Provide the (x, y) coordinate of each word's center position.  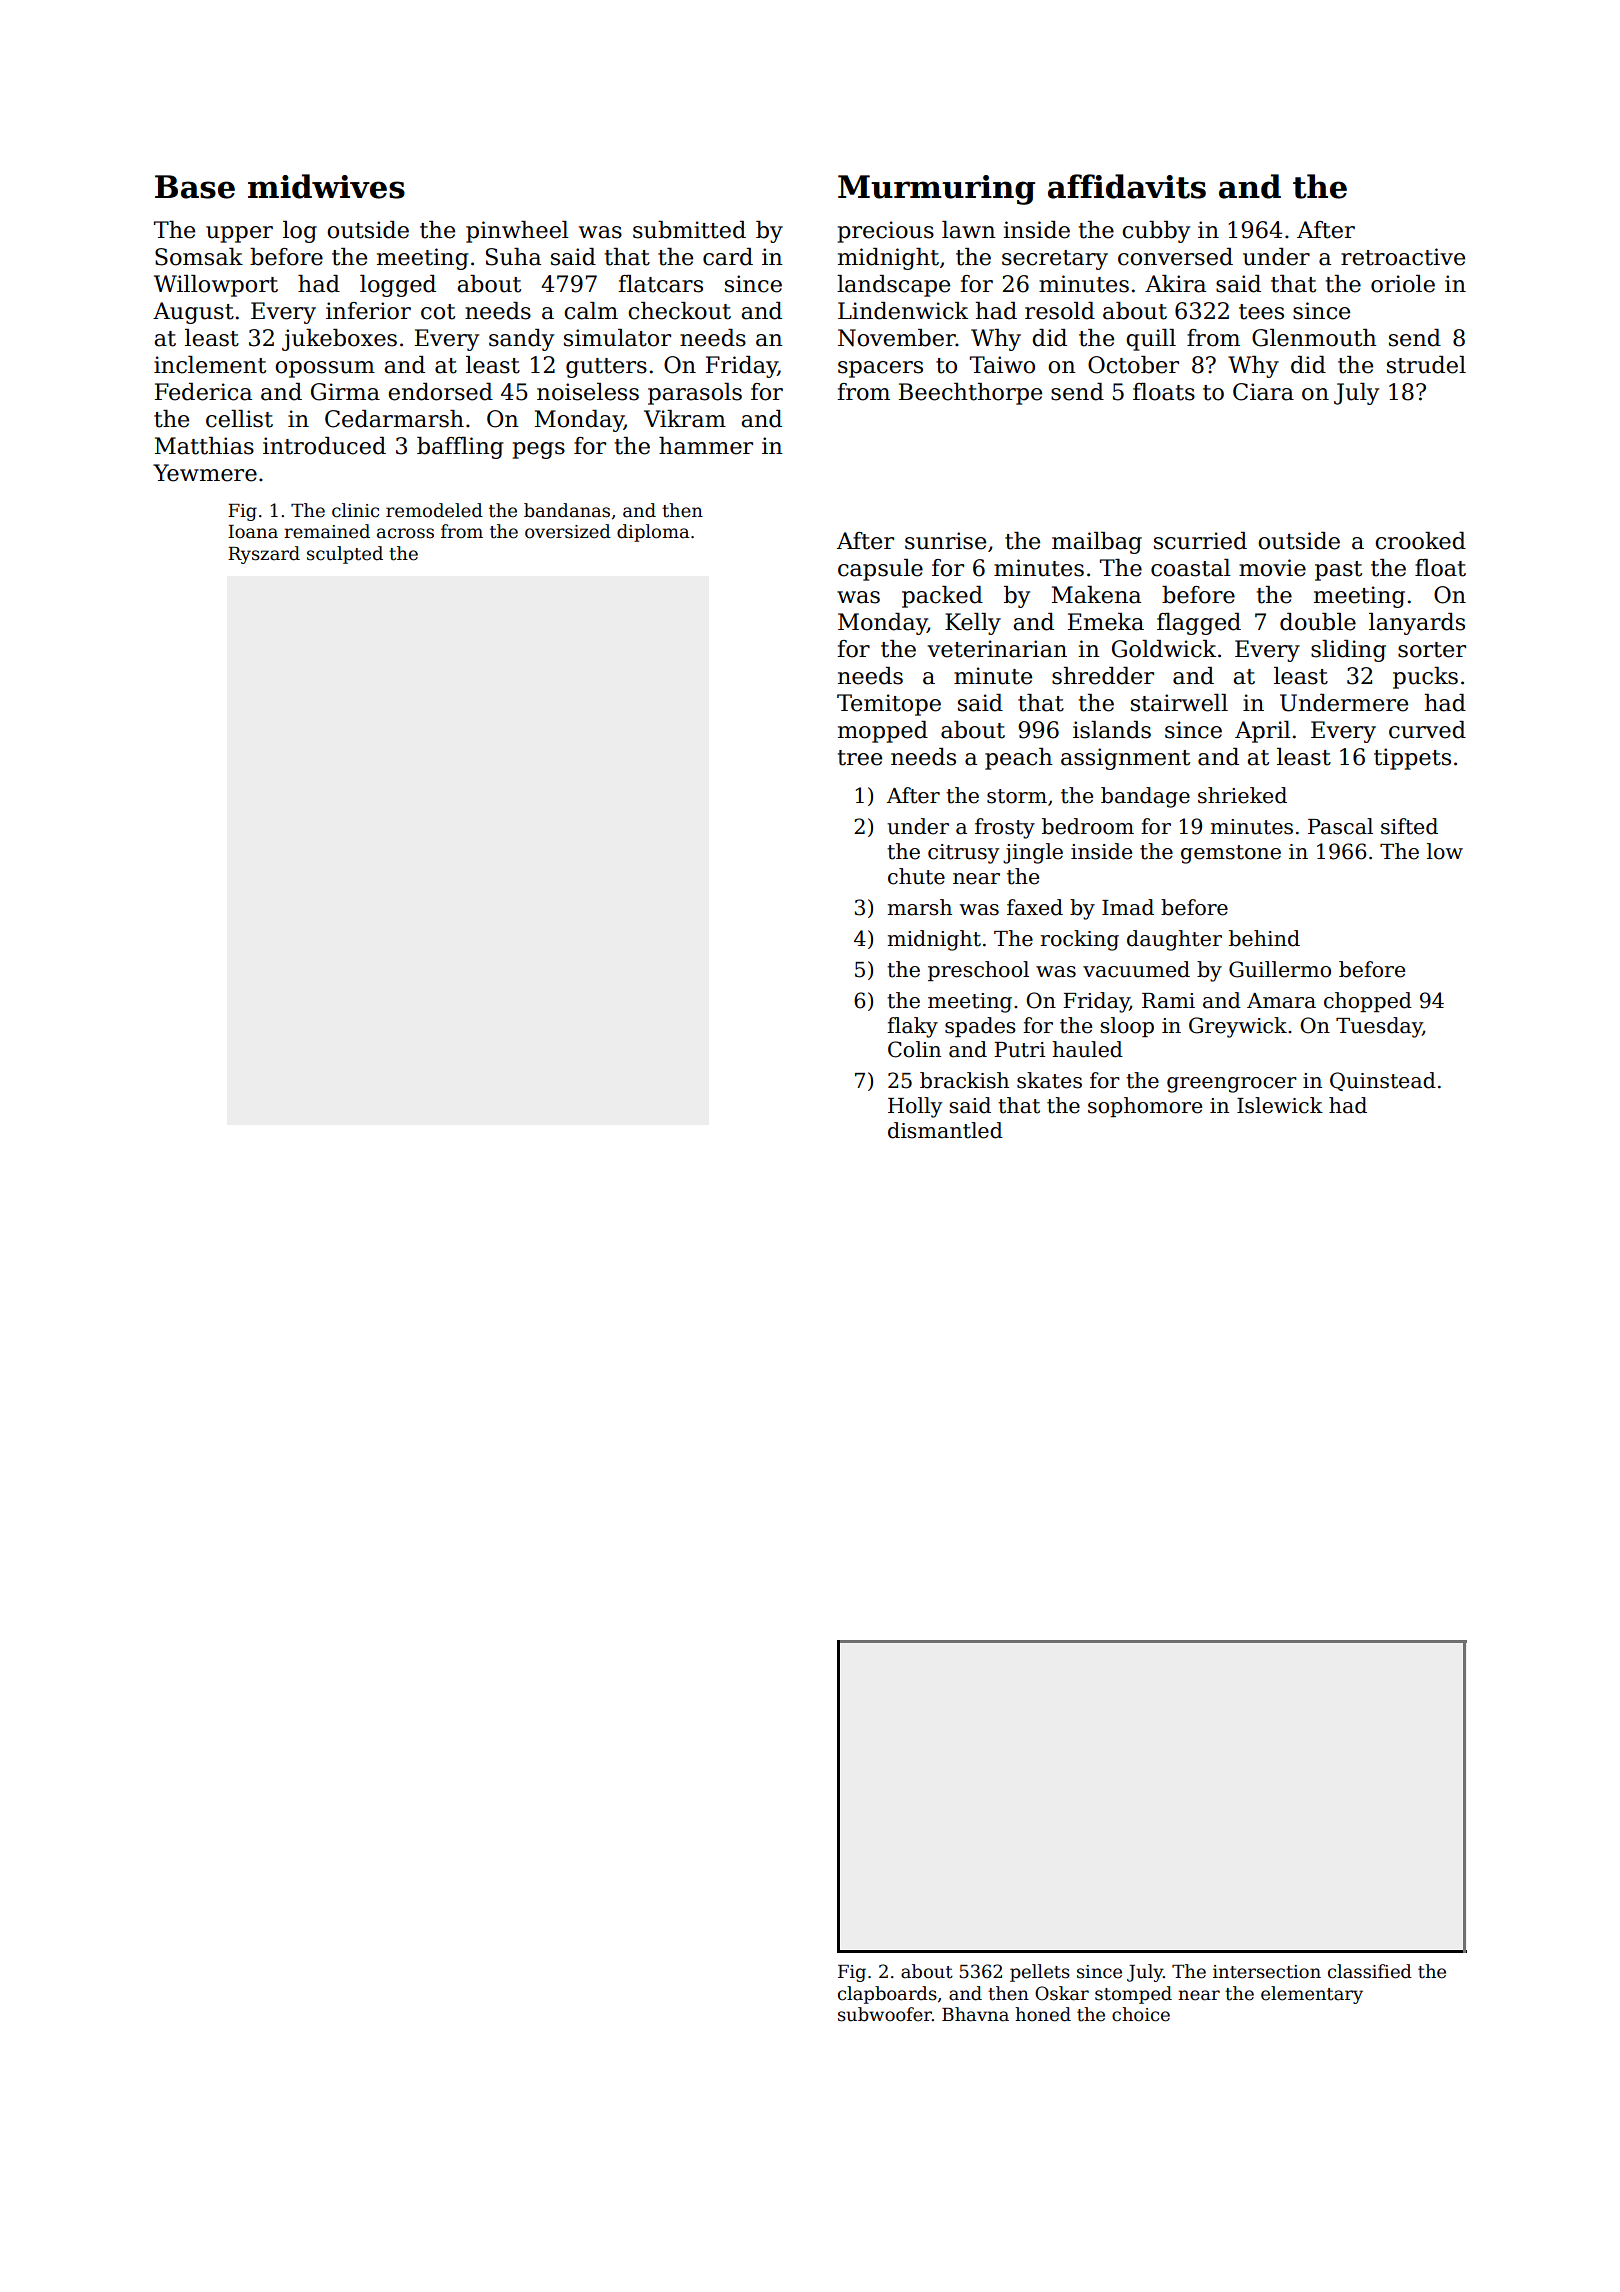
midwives (326, 186)
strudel (1426, 365)
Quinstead (1383, 1081)
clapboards (887, 1995)
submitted (689, 230)
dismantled (945, 1130)
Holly (915, 1107)
